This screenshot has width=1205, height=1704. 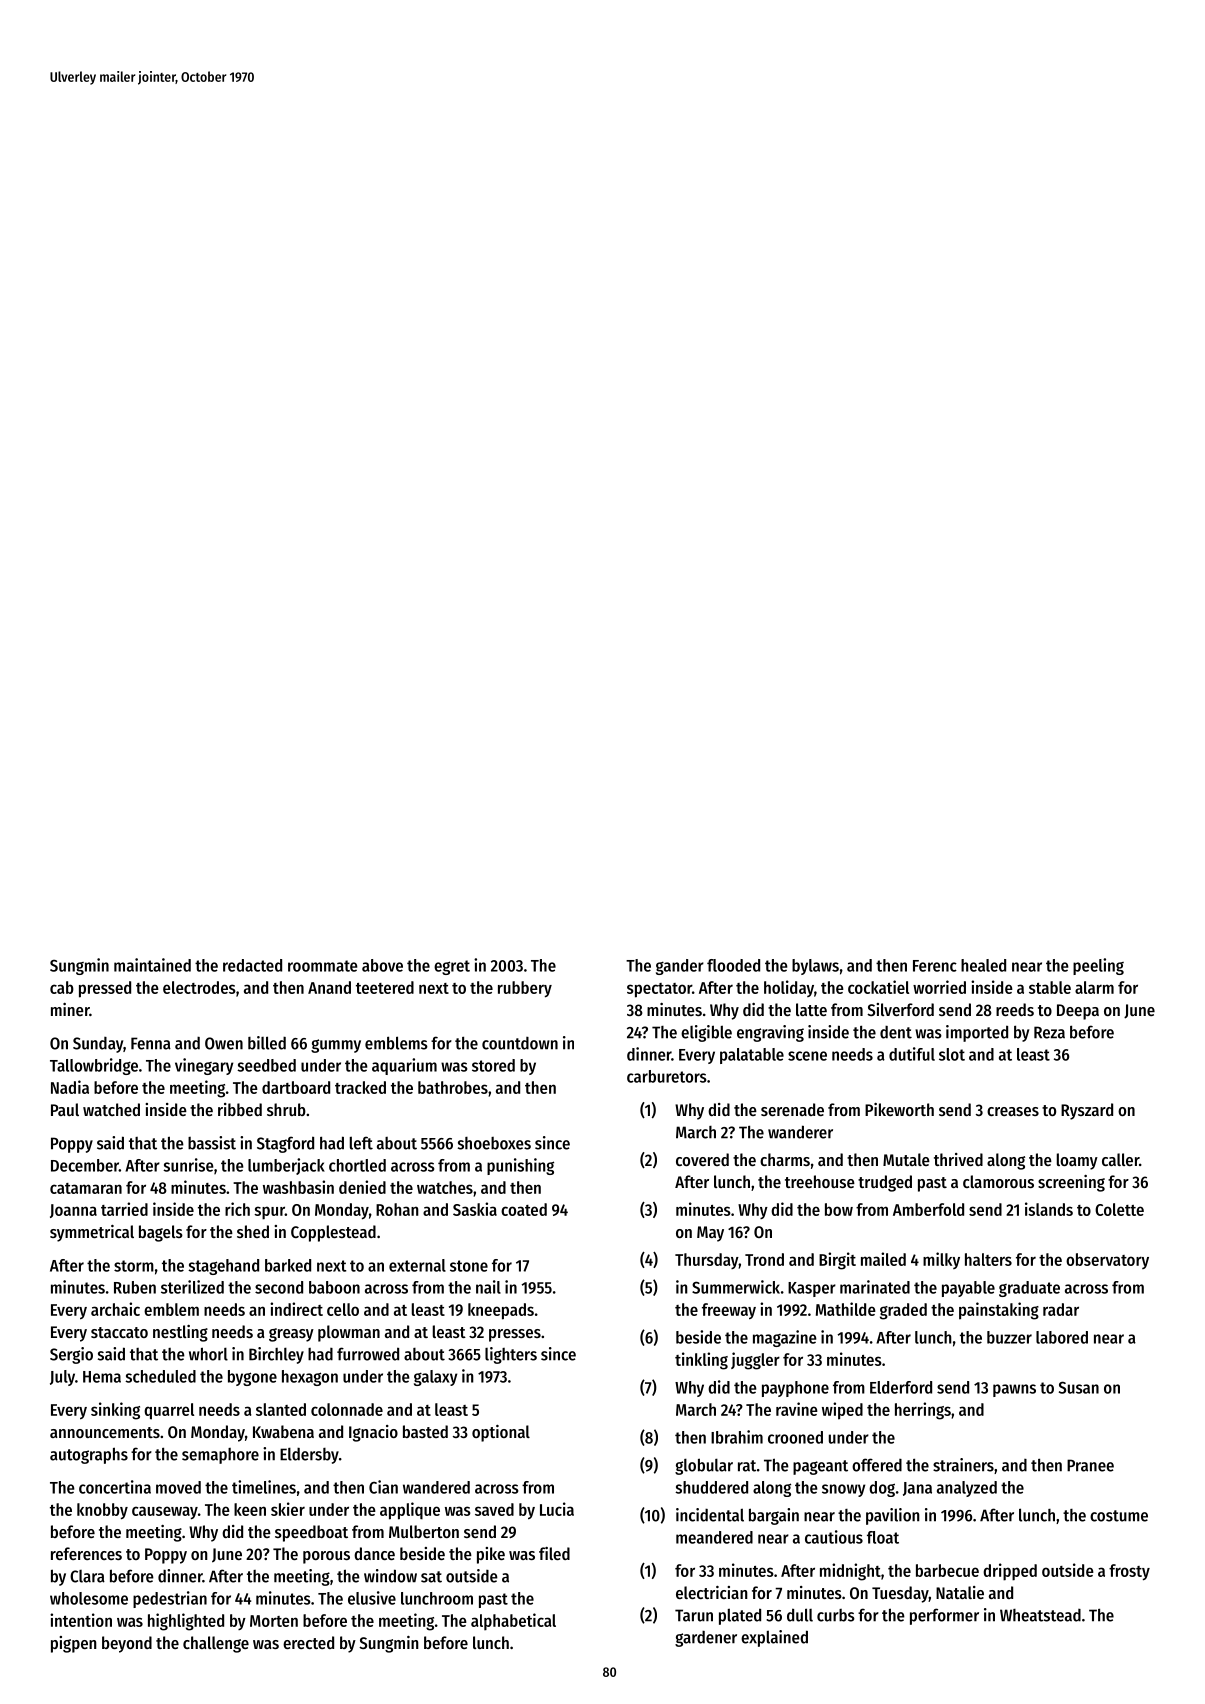 What do you see at coordinates (431, 1577) in the screenshot?
I see `sat` at bounding box center [431, 1577].
